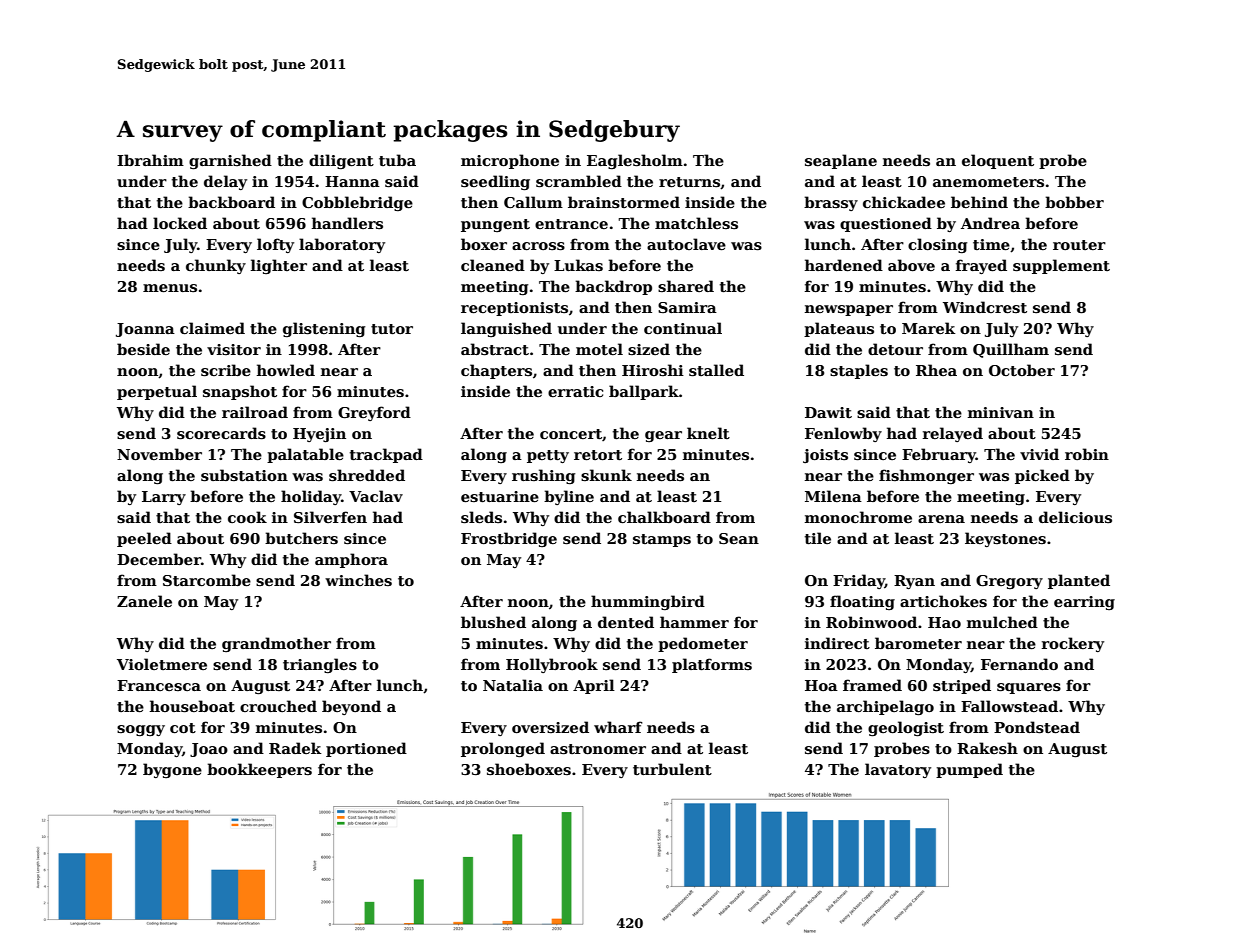  Describe the element at coordinates (311, 497) in the screenshot. I see `holiday` at that location.
